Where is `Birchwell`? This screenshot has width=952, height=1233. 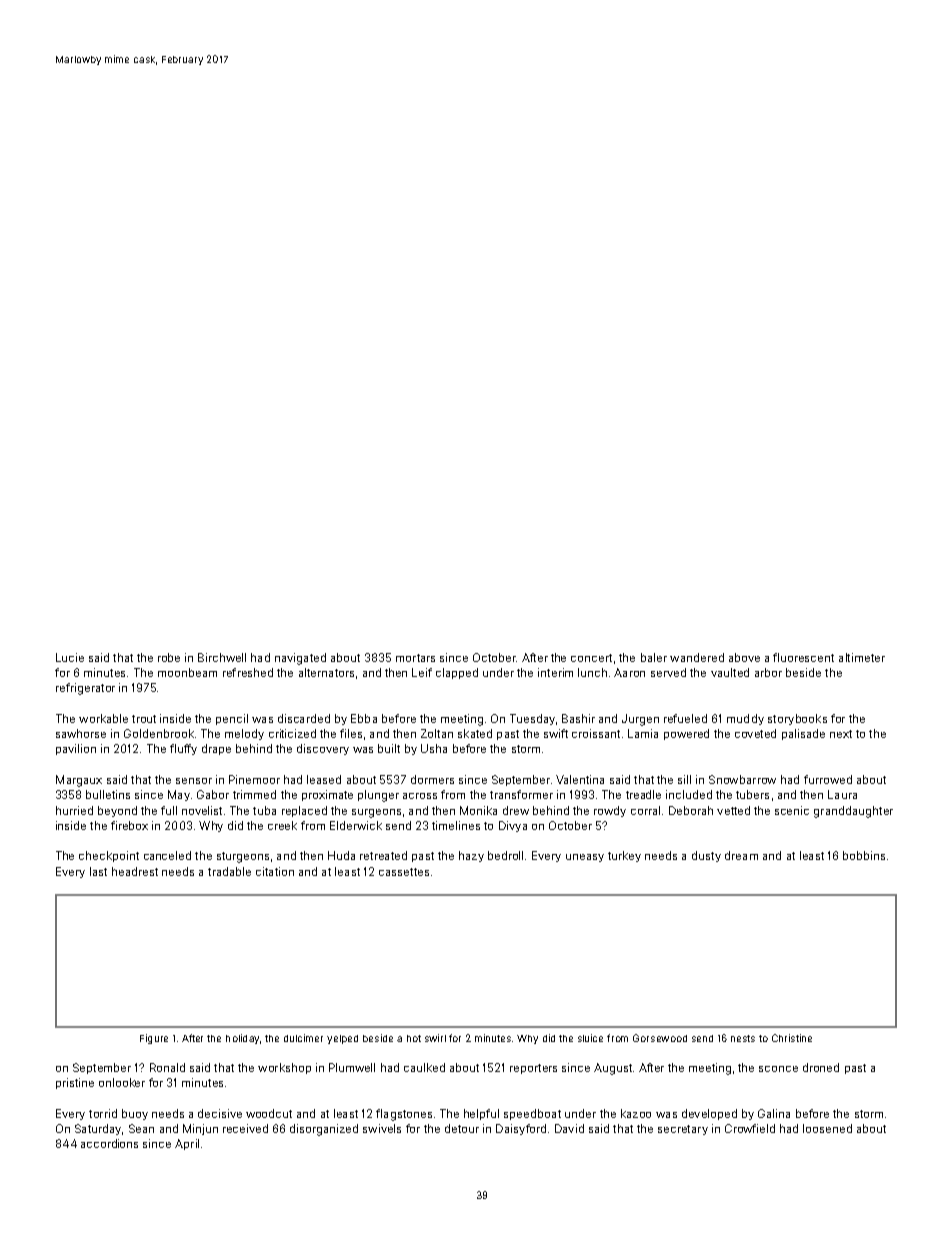 Birchwell is located at coordinates (222, 657).
